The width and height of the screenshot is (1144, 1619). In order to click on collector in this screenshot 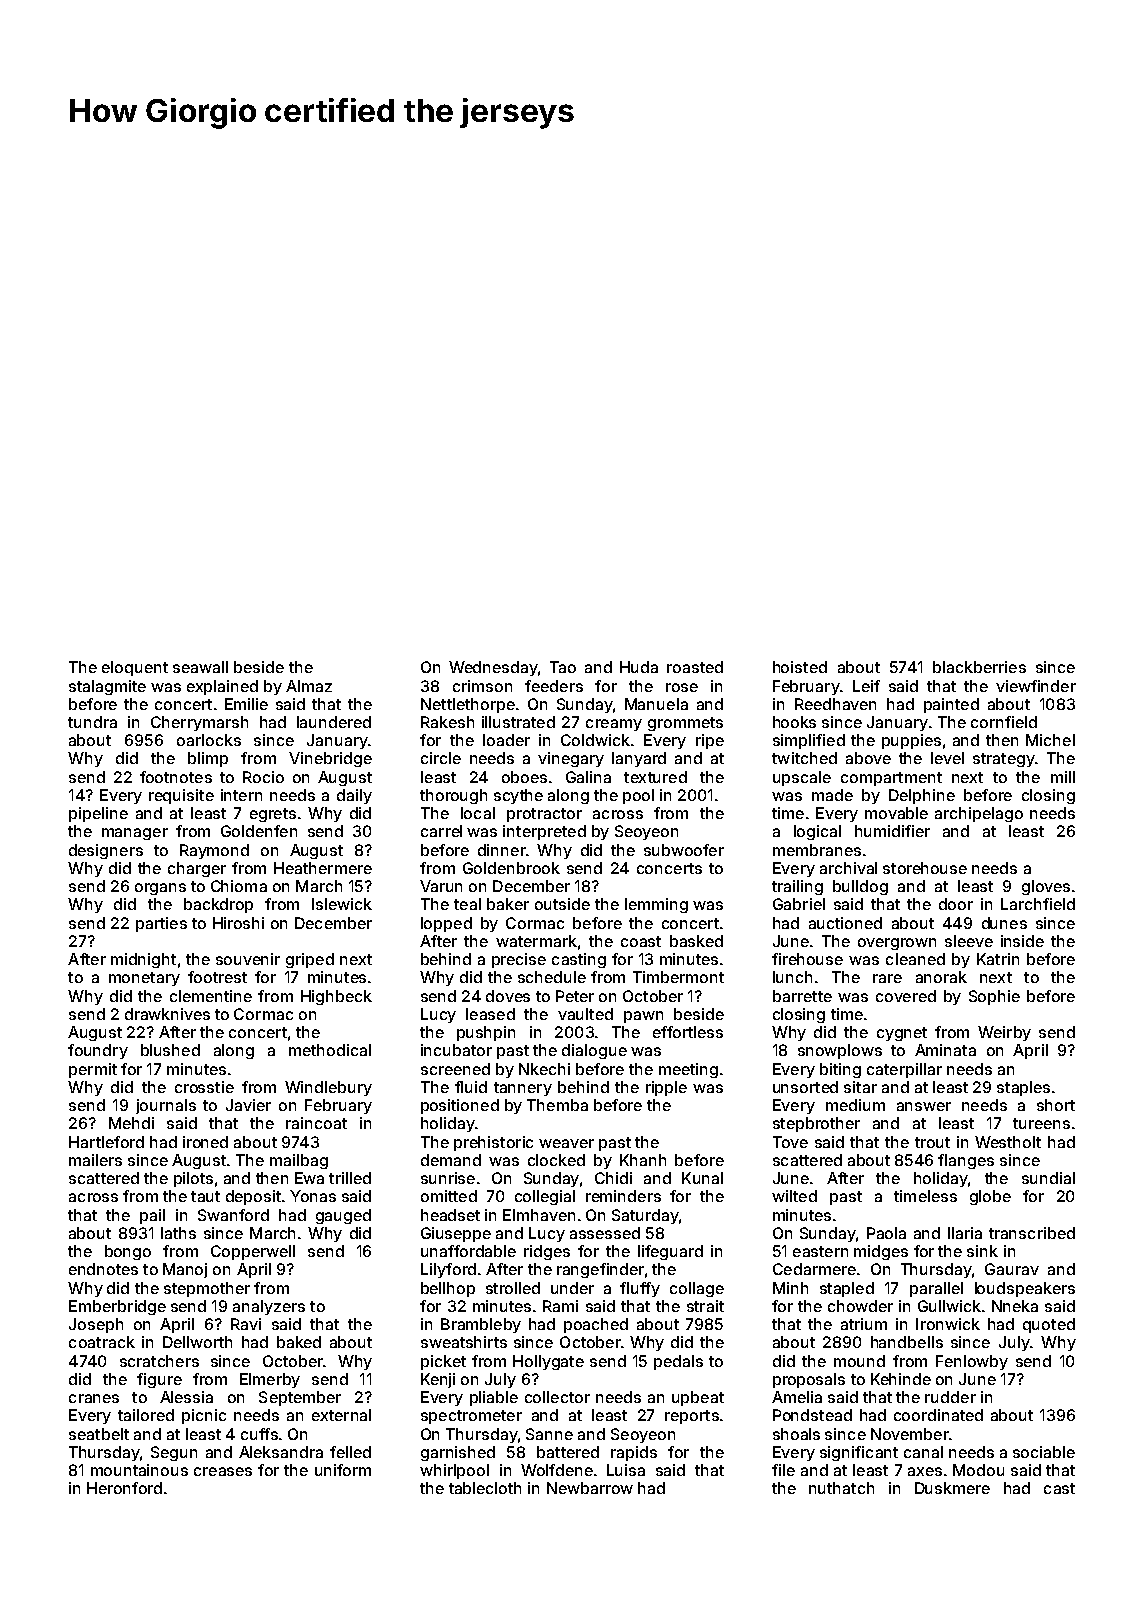, I will do `click(557, 1397)`.
